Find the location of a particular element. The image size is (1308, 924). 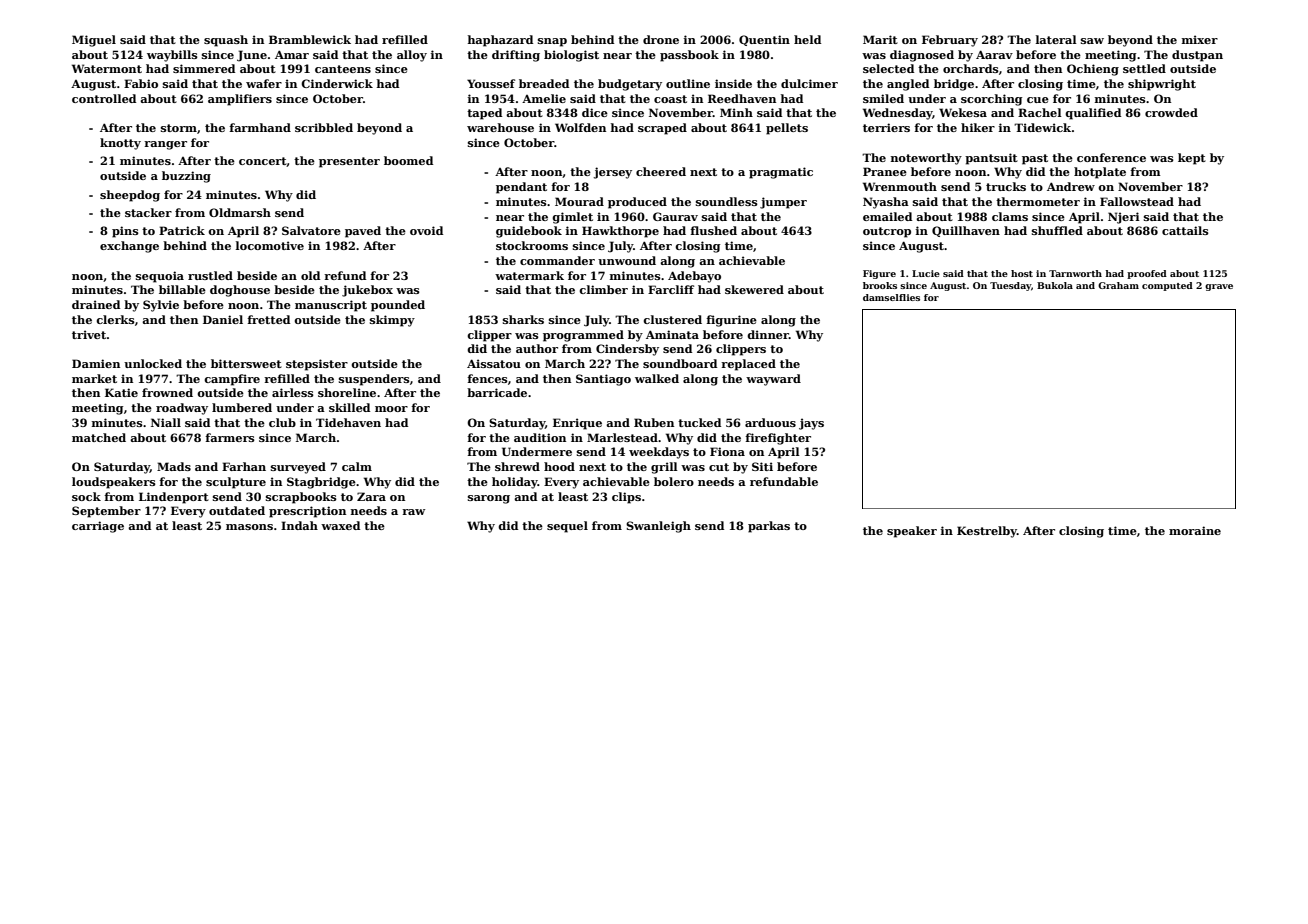

Minh is located at coordinates (736, 112).
